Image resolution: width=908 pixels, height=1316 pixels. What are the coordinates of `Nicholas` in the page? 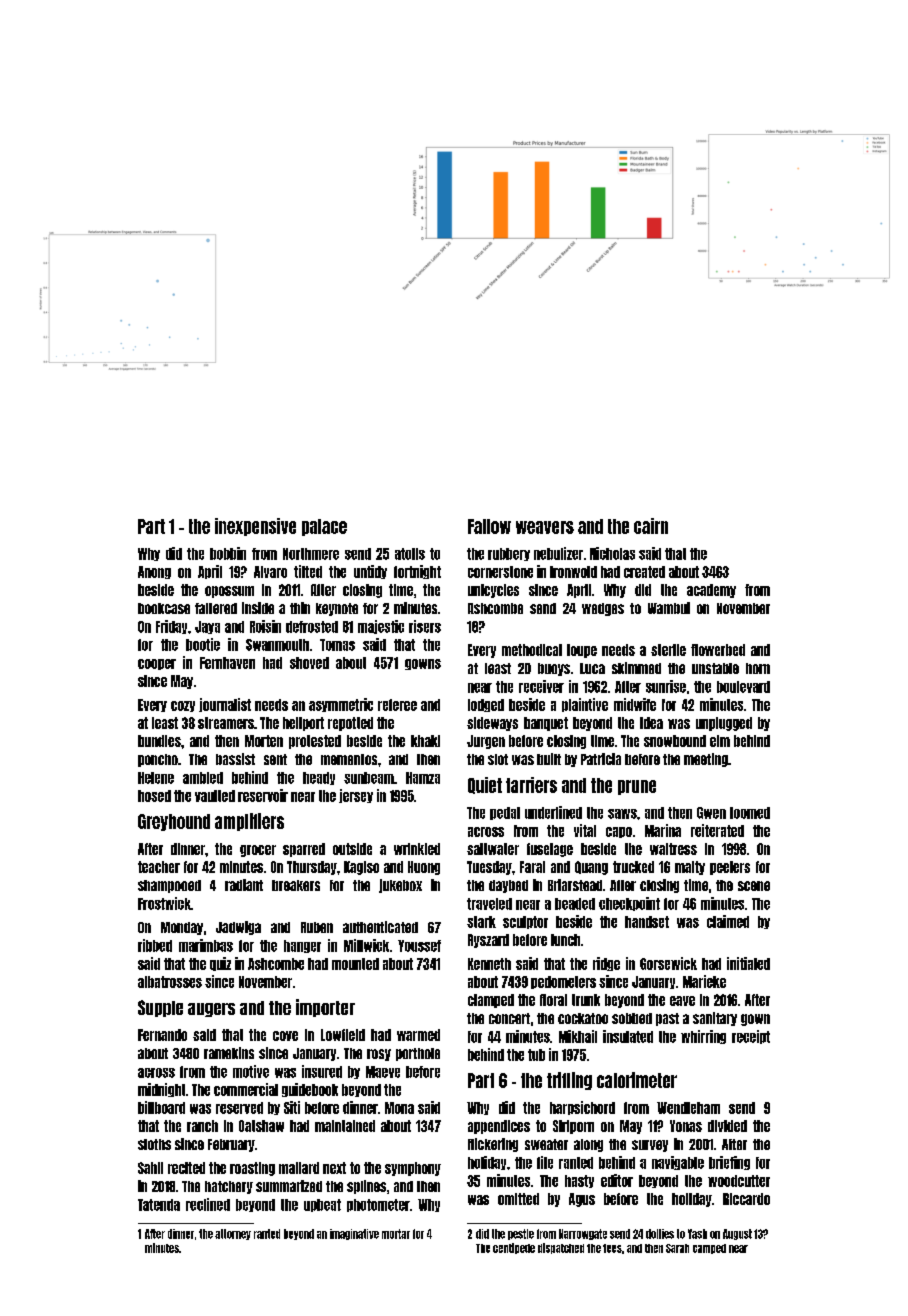 It's located at (612, 553).
